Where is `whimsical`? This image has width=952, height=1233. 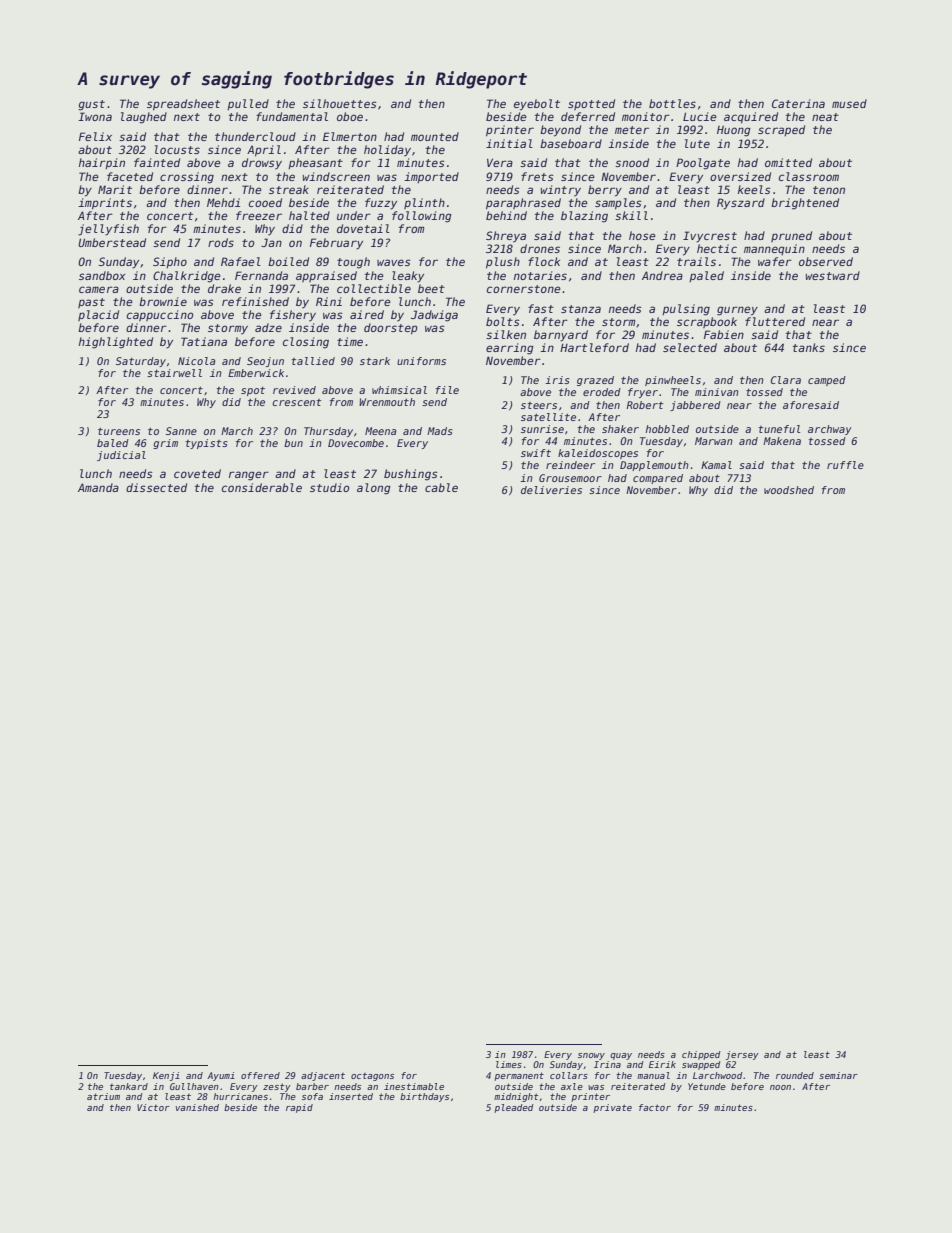
whimsical is located at coordinates (399, 390).
